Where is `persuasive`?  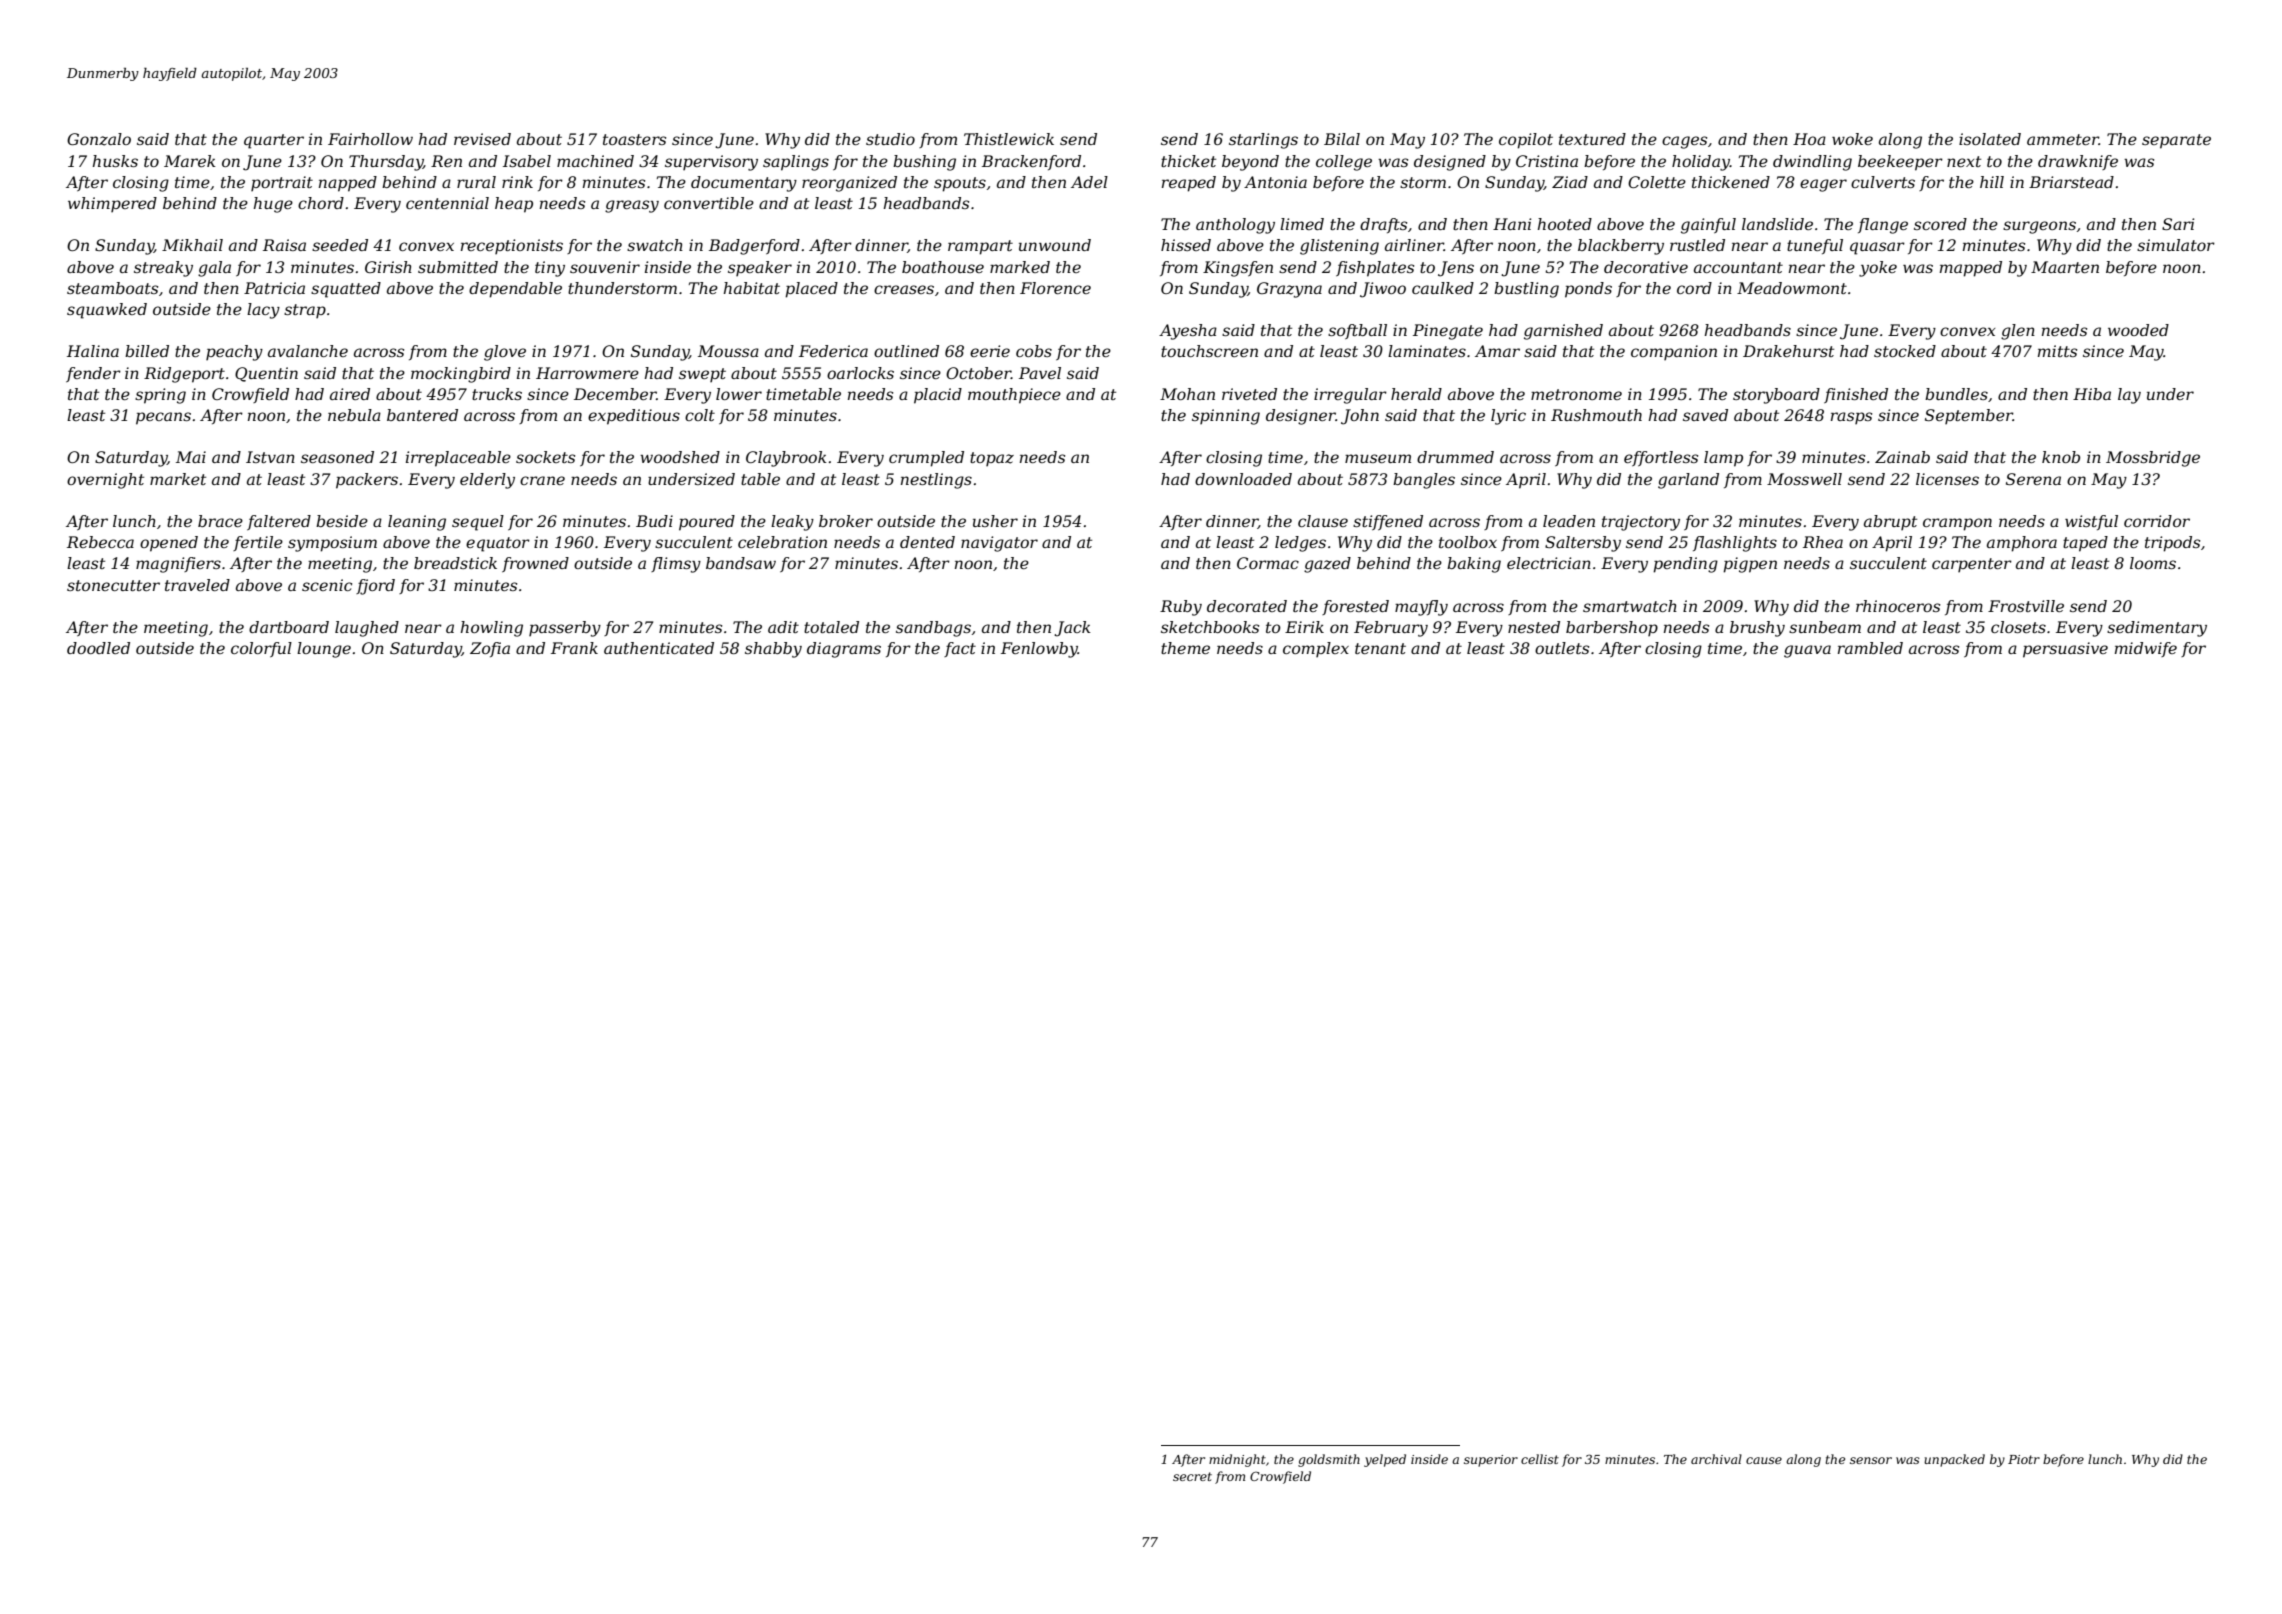 persuasive is located at coordinates (2065, 650).
